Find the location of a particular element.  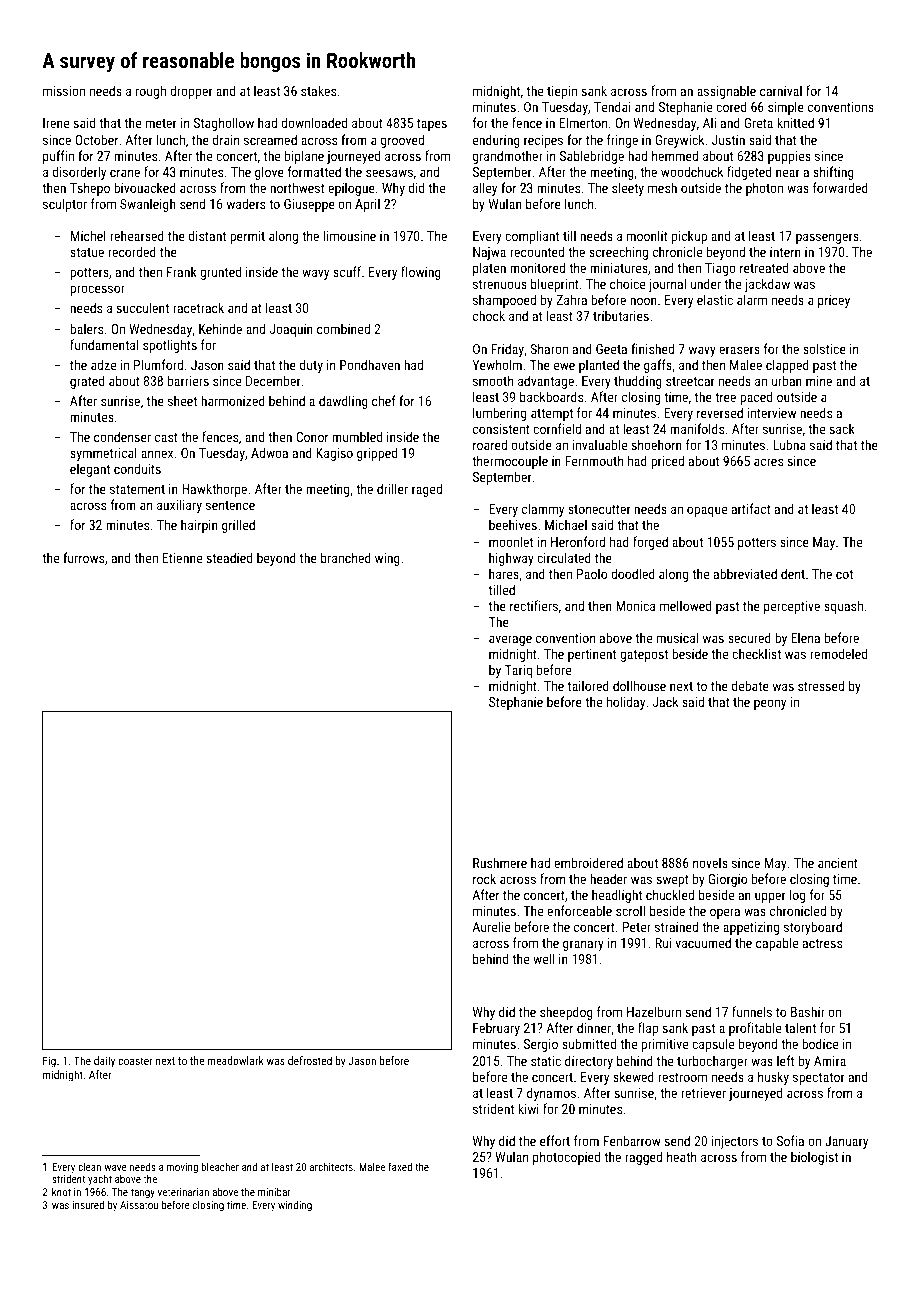

secured is located at coordinates (749, 637).
